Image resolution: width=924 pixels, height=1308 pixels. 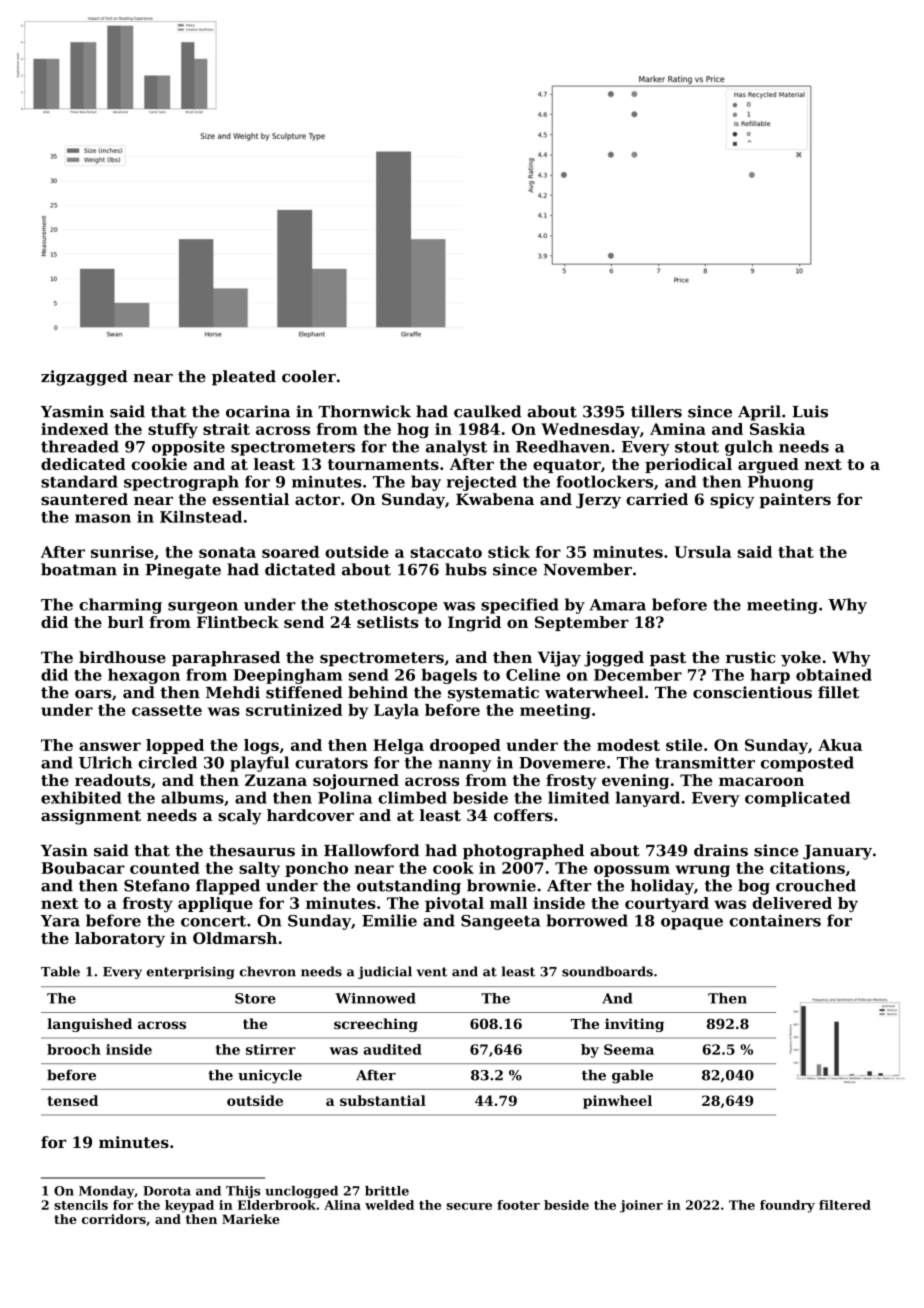 What do you see at coordinates (501, 885) in the document?
I see `brownie` at bounding box center [501, 885].
